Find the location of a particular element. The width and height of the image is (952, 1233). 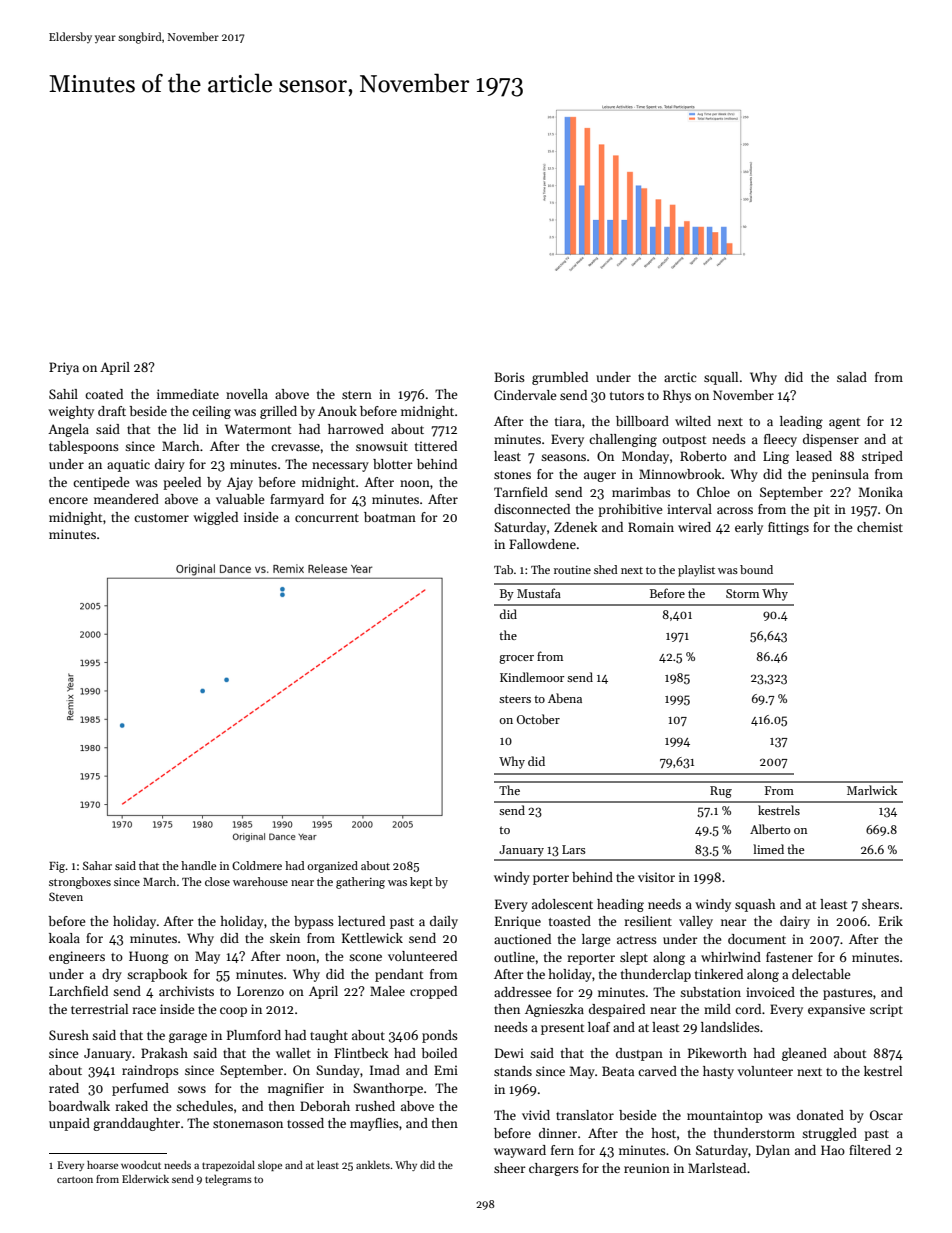

chargers is located at coordinates (554, 1169).
